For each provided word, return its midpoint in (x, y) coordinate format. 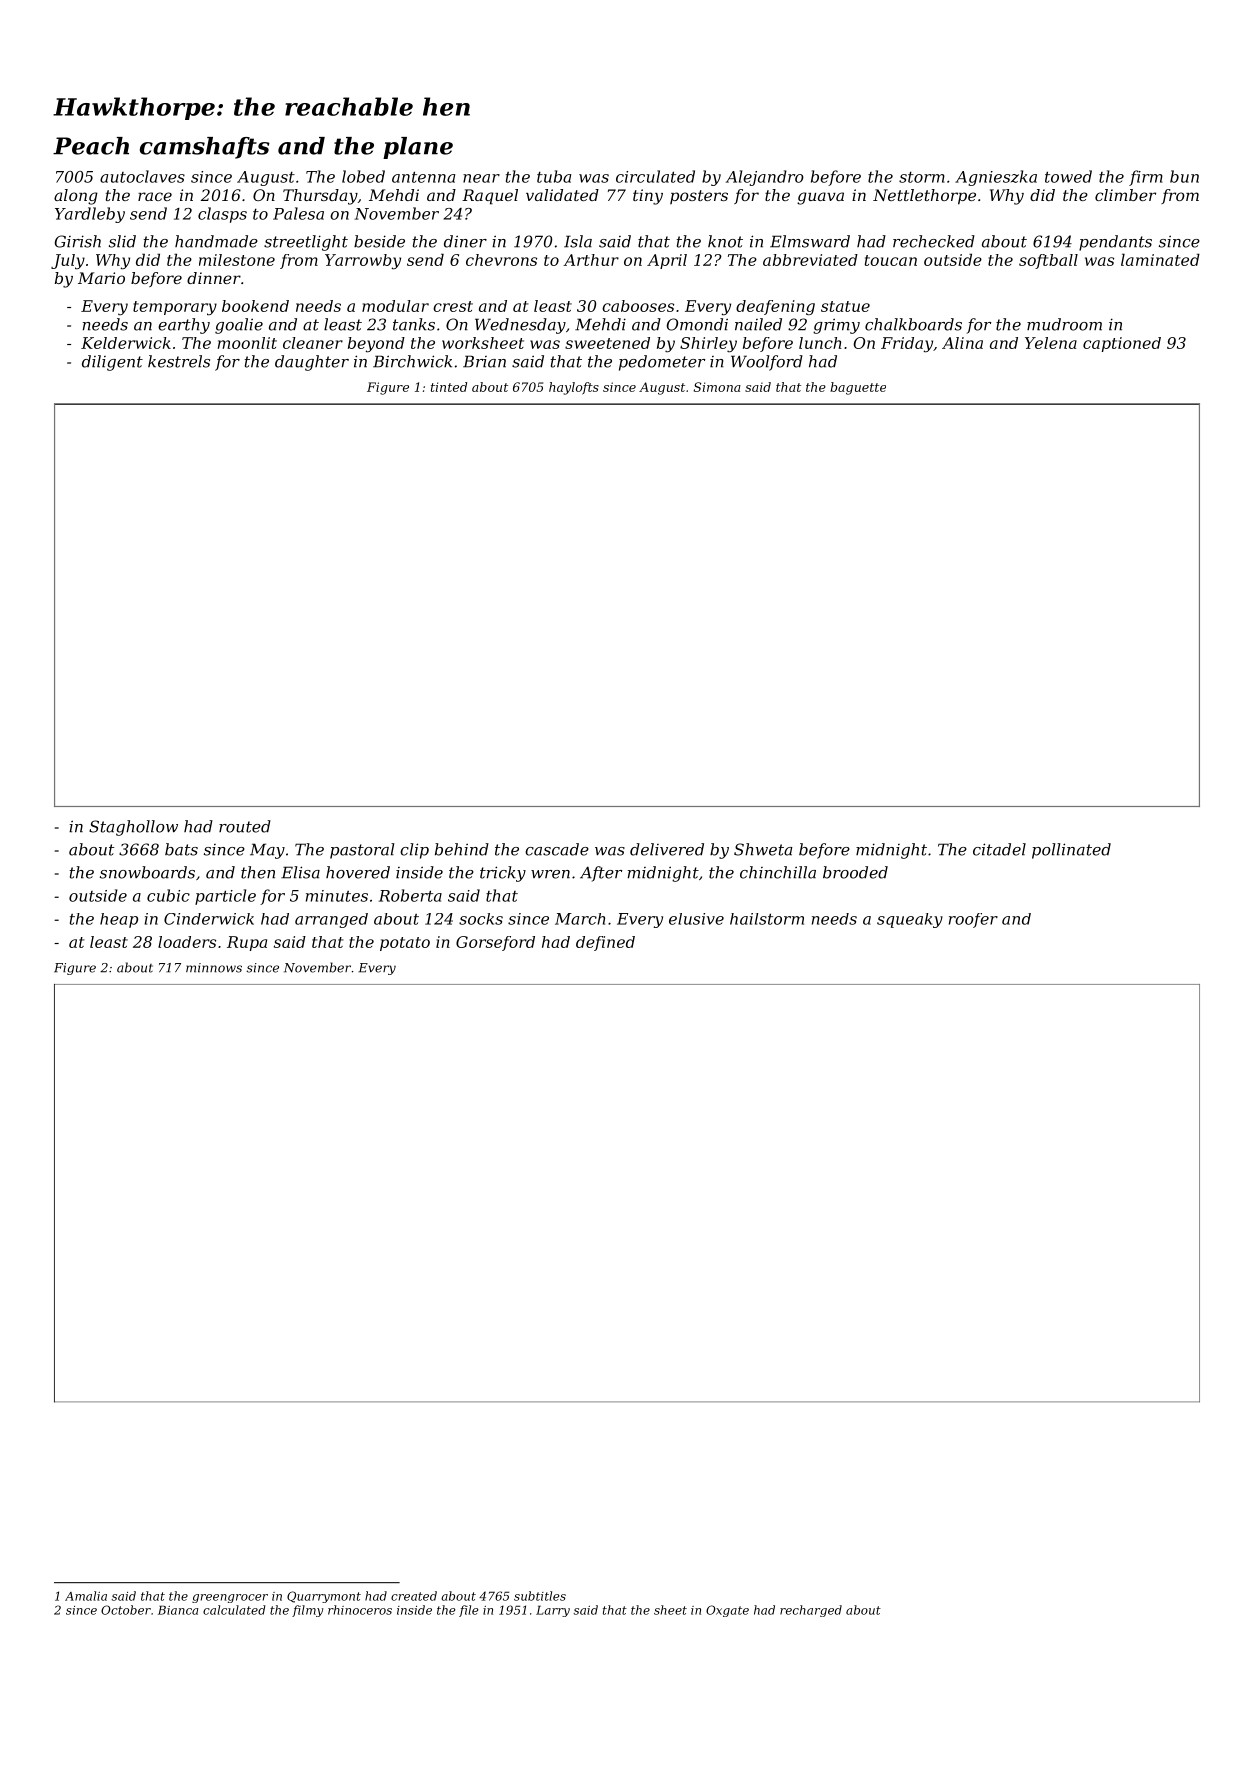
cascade (557, 849)
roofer (973, 920)
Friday (907, 345)
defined (605, 943)
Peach (91, 146)
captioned (1122, 344)
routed (245, 826)
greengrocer (230, 1598)
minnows (214, 968)
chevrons (501, 260)
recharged (811, 1611)
